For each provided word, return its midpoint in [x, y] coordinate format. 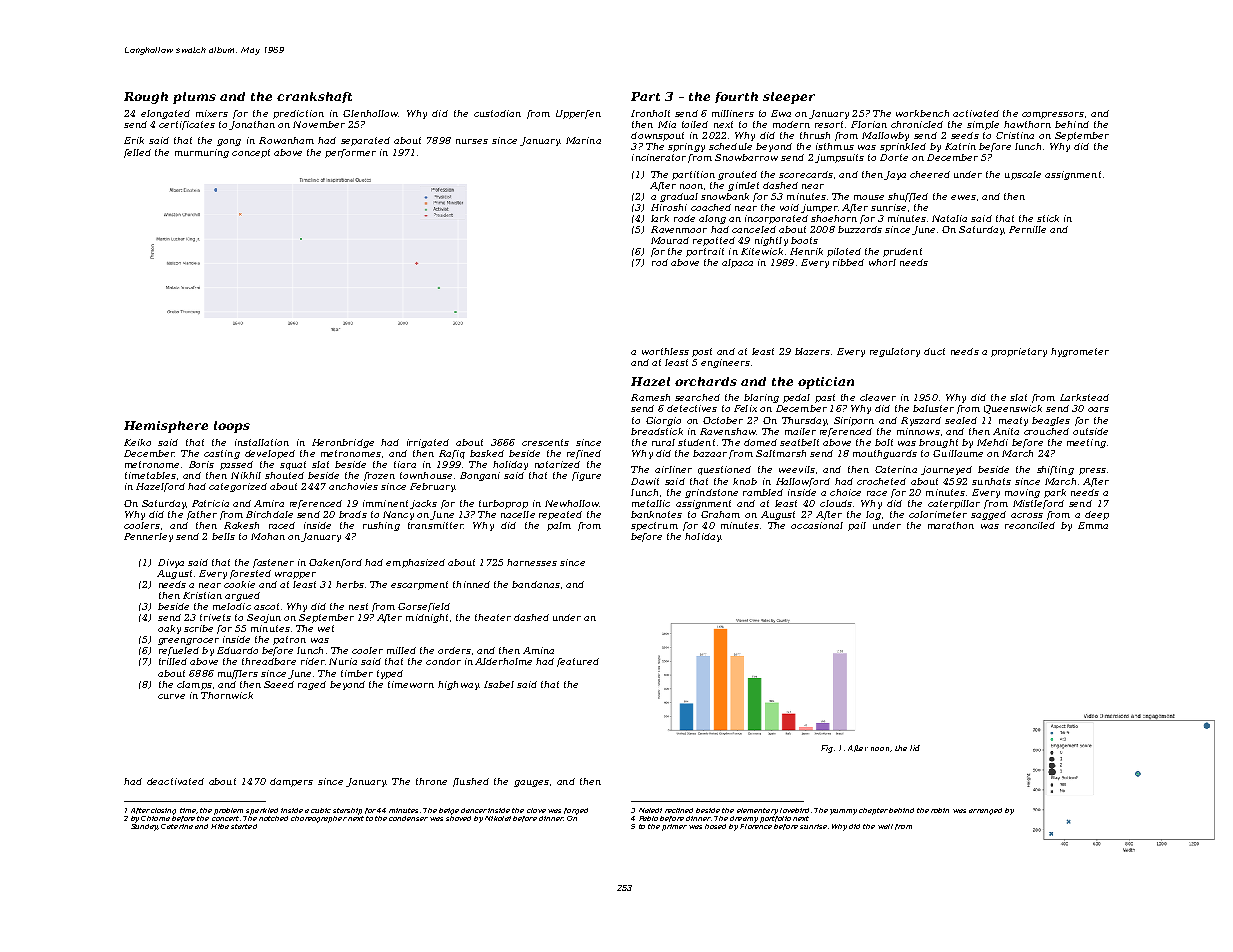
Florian [869, 124]
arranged [985, 811]
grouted [737, 175]
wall [885, 826]
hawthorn [1027, 124]
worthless [665, 351]
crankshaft [314, 97]
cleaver [878, 397]
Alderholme [503, 661]
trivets [215, 617]
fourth [736, 97]
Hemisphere [166, 427]
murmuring [202, 153]
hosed [715, 826]
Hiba [220, 826]
